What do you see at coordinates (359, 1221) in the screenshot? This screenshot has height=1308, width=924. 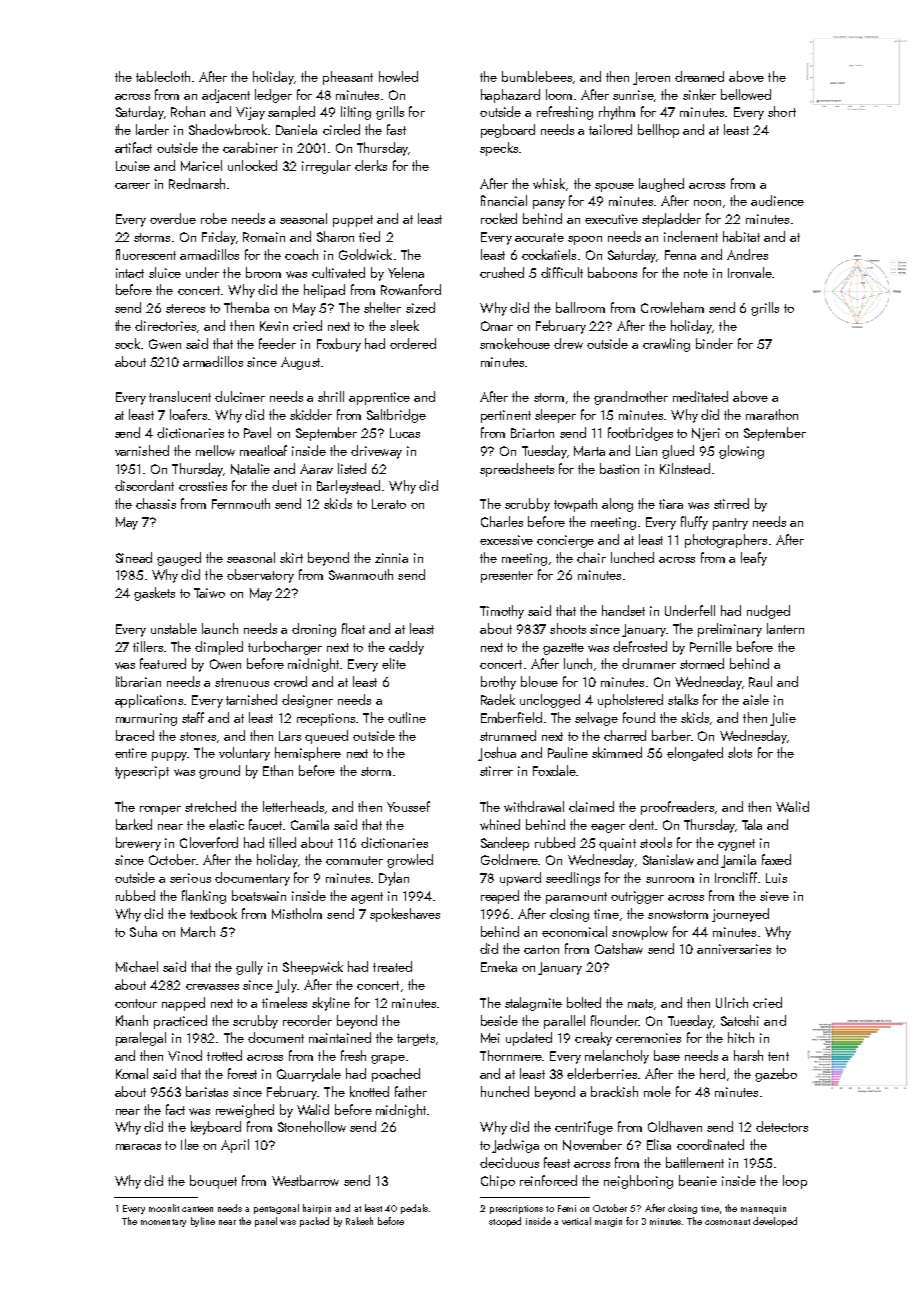 I see `Rakesh` at bounding box center [359, 1221].
